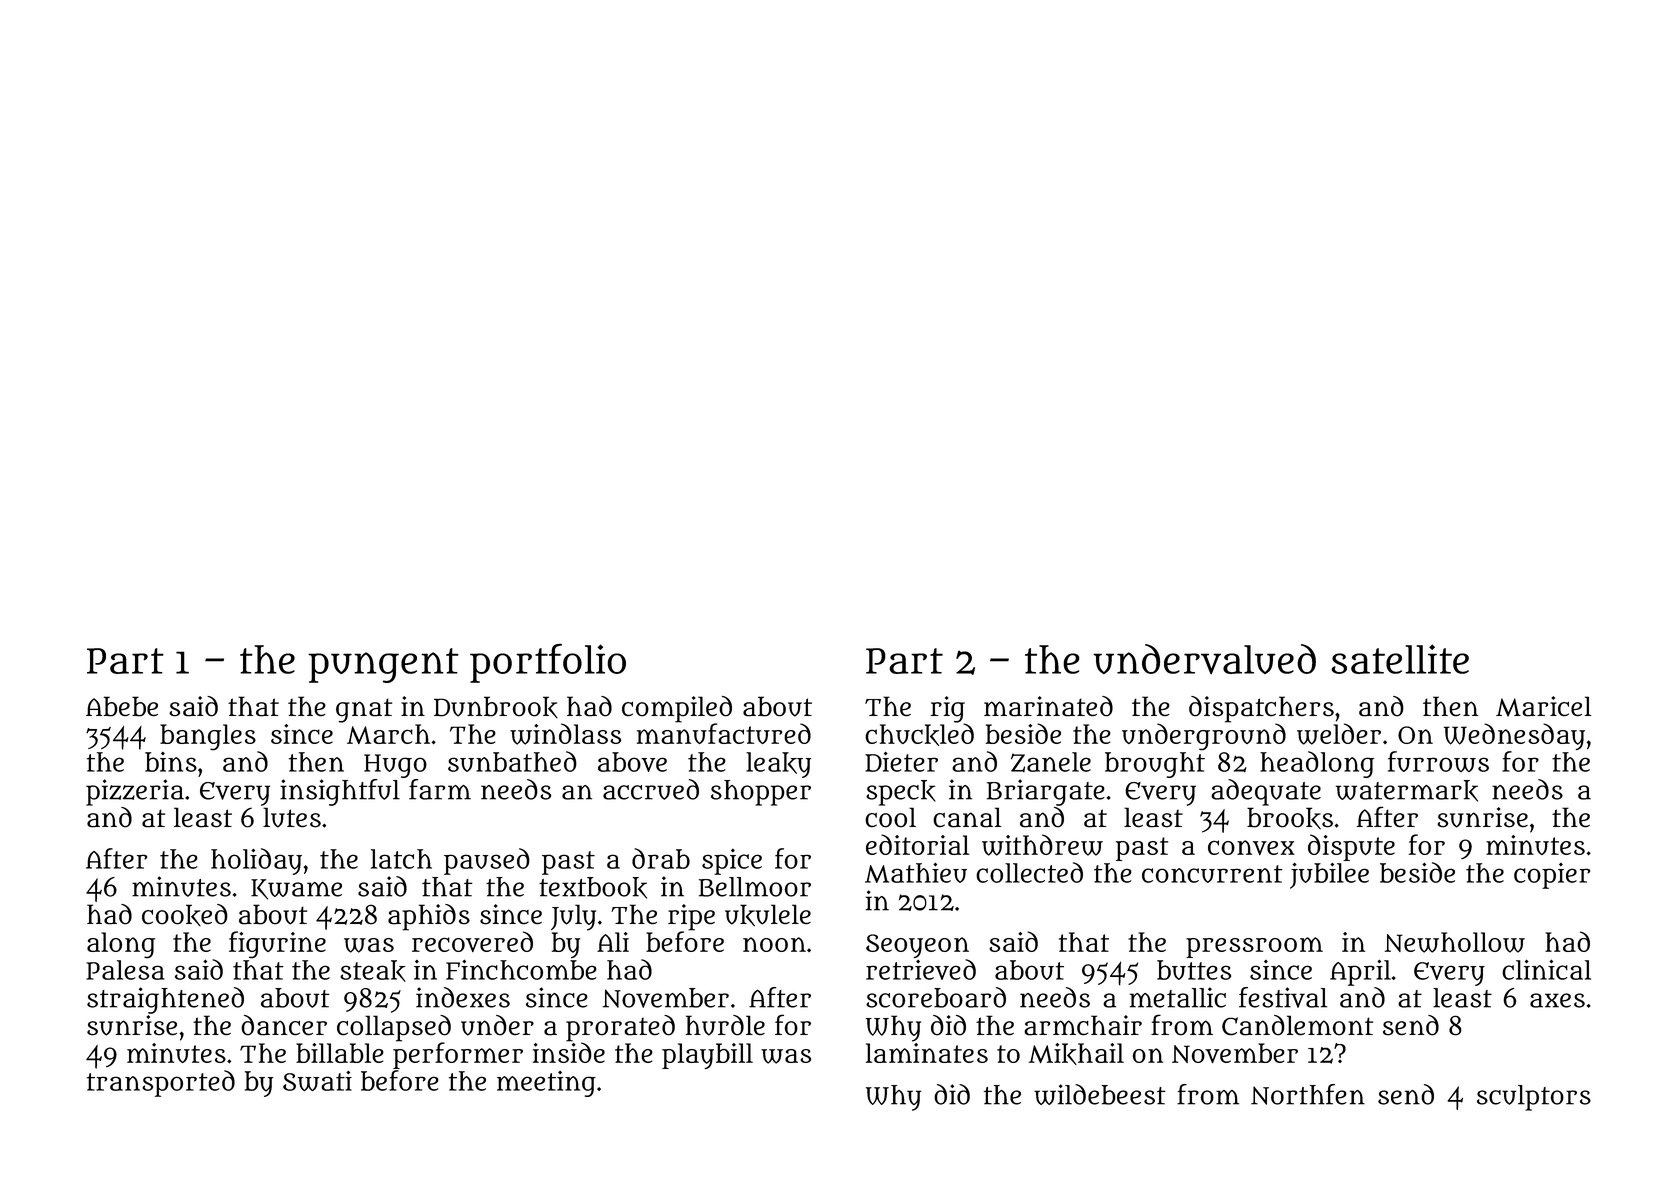 This screenshot has width=1677, height=1186. What do you see at coordinates (548, 663) in the screenshot?
I see `portfolio` at bounding box center [548, 663].
